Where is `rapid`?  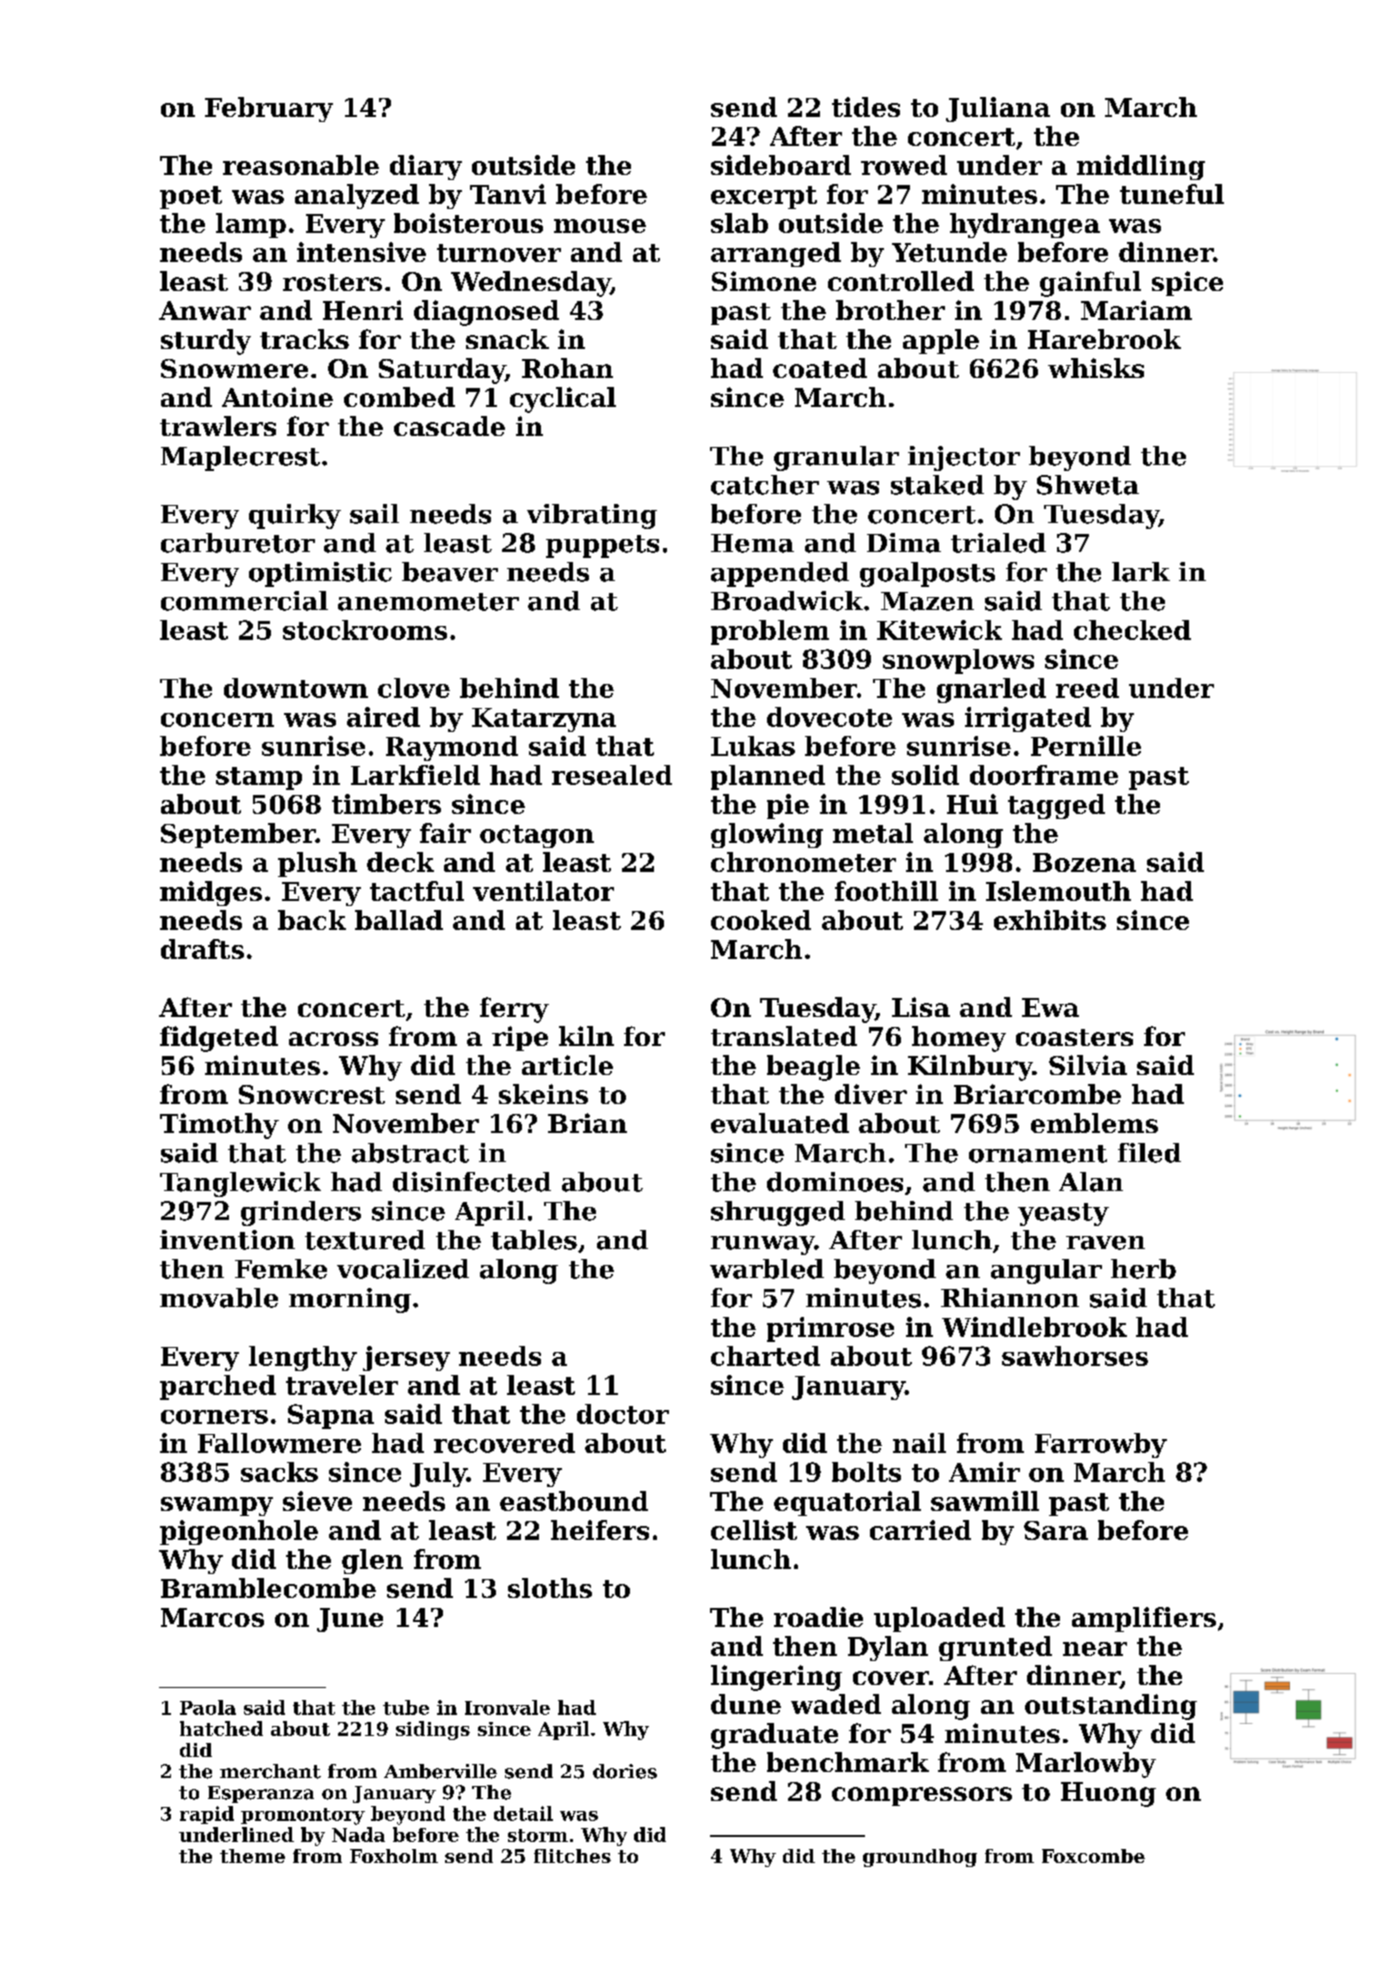
rapid is located at coordinates (207, 1815).
